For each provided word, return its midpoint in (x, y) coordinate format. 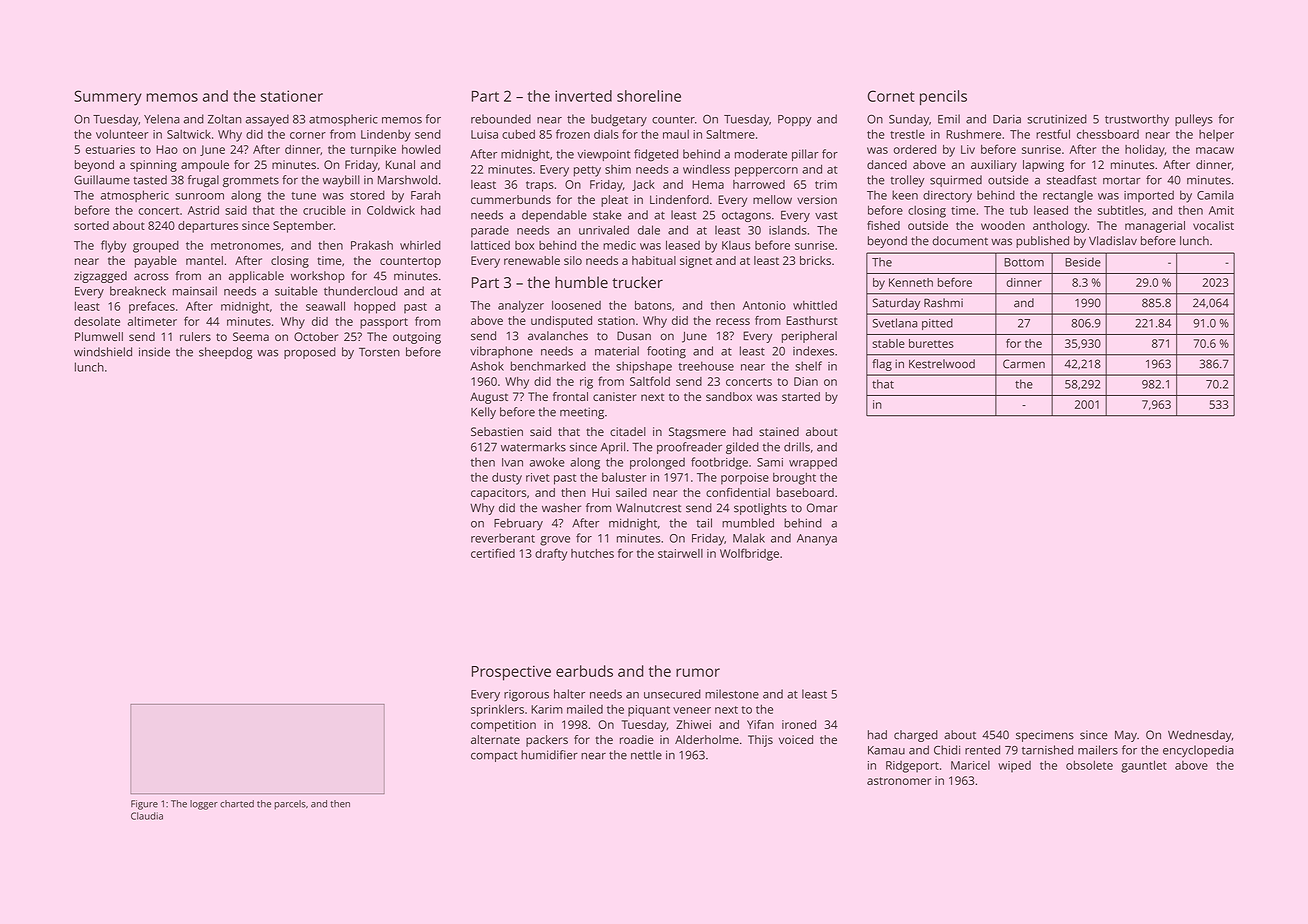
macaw (1215, 150)
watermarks (533, 447)
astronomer (899, 781)
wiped (1014, 767)
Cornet (891, 96)
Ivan (512, 462)
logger (204, 805)
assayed (267, 120)
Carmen (1024, 364)
